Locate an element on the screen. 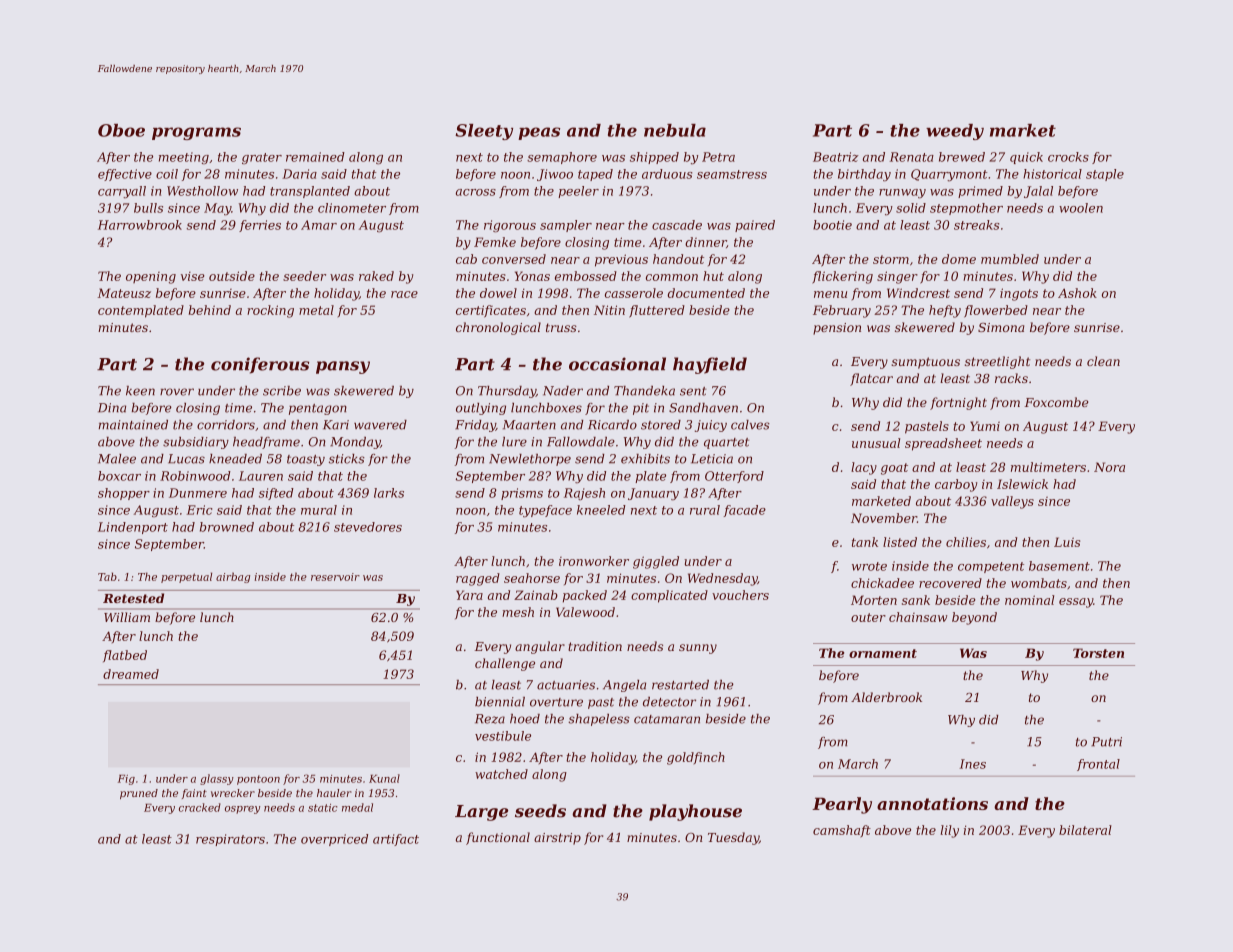 This screenshot has height=952, width=1233. boxcar is located at coordinates (119, 476).
